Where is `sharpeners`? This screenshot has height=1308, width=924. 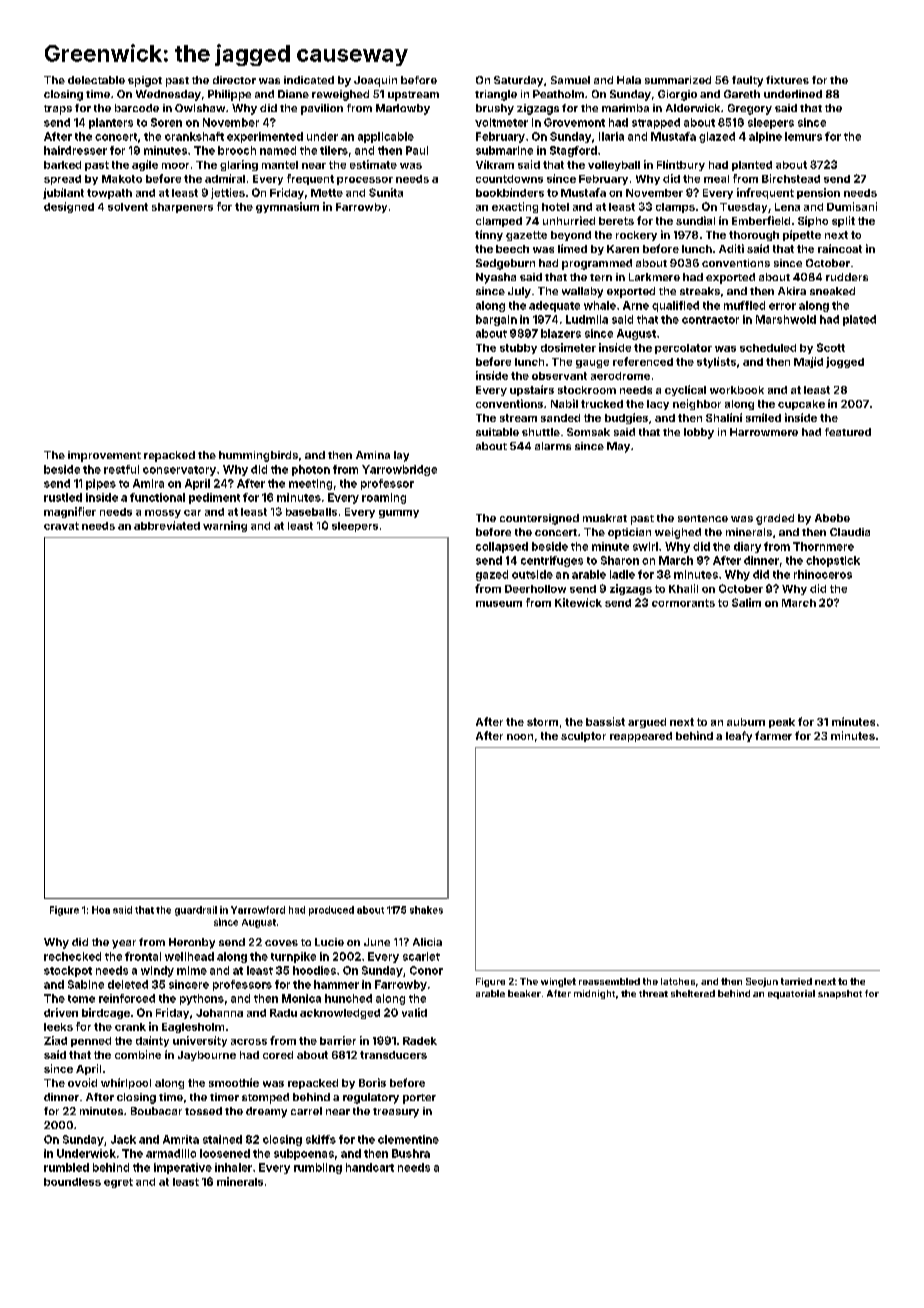
sharpeners is located at coordinates (182, 208).
